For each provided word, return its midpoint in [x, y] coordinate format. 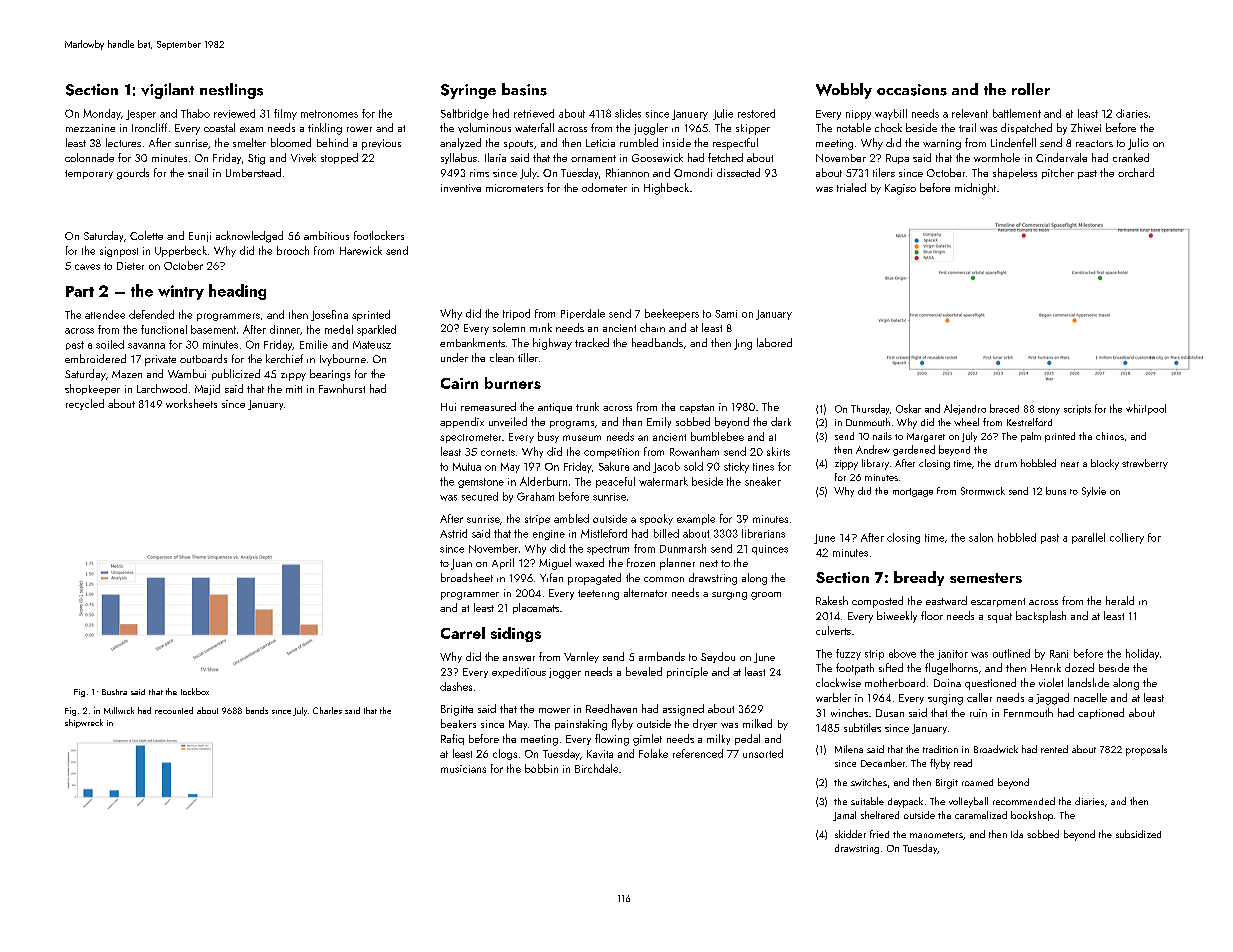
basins [524, 89]
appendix [462, 422]
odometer [604, 187]
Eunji [200, 237]
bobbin [541, 768]
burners [513, 383]
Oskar [908, 408]
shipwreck [84, 723]
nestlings [231, 91]
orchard [1136, 172]
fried [879, 834]
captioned [1101, 713]
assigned [683, 710]
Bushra [114, 692]
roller [1031, 89]
